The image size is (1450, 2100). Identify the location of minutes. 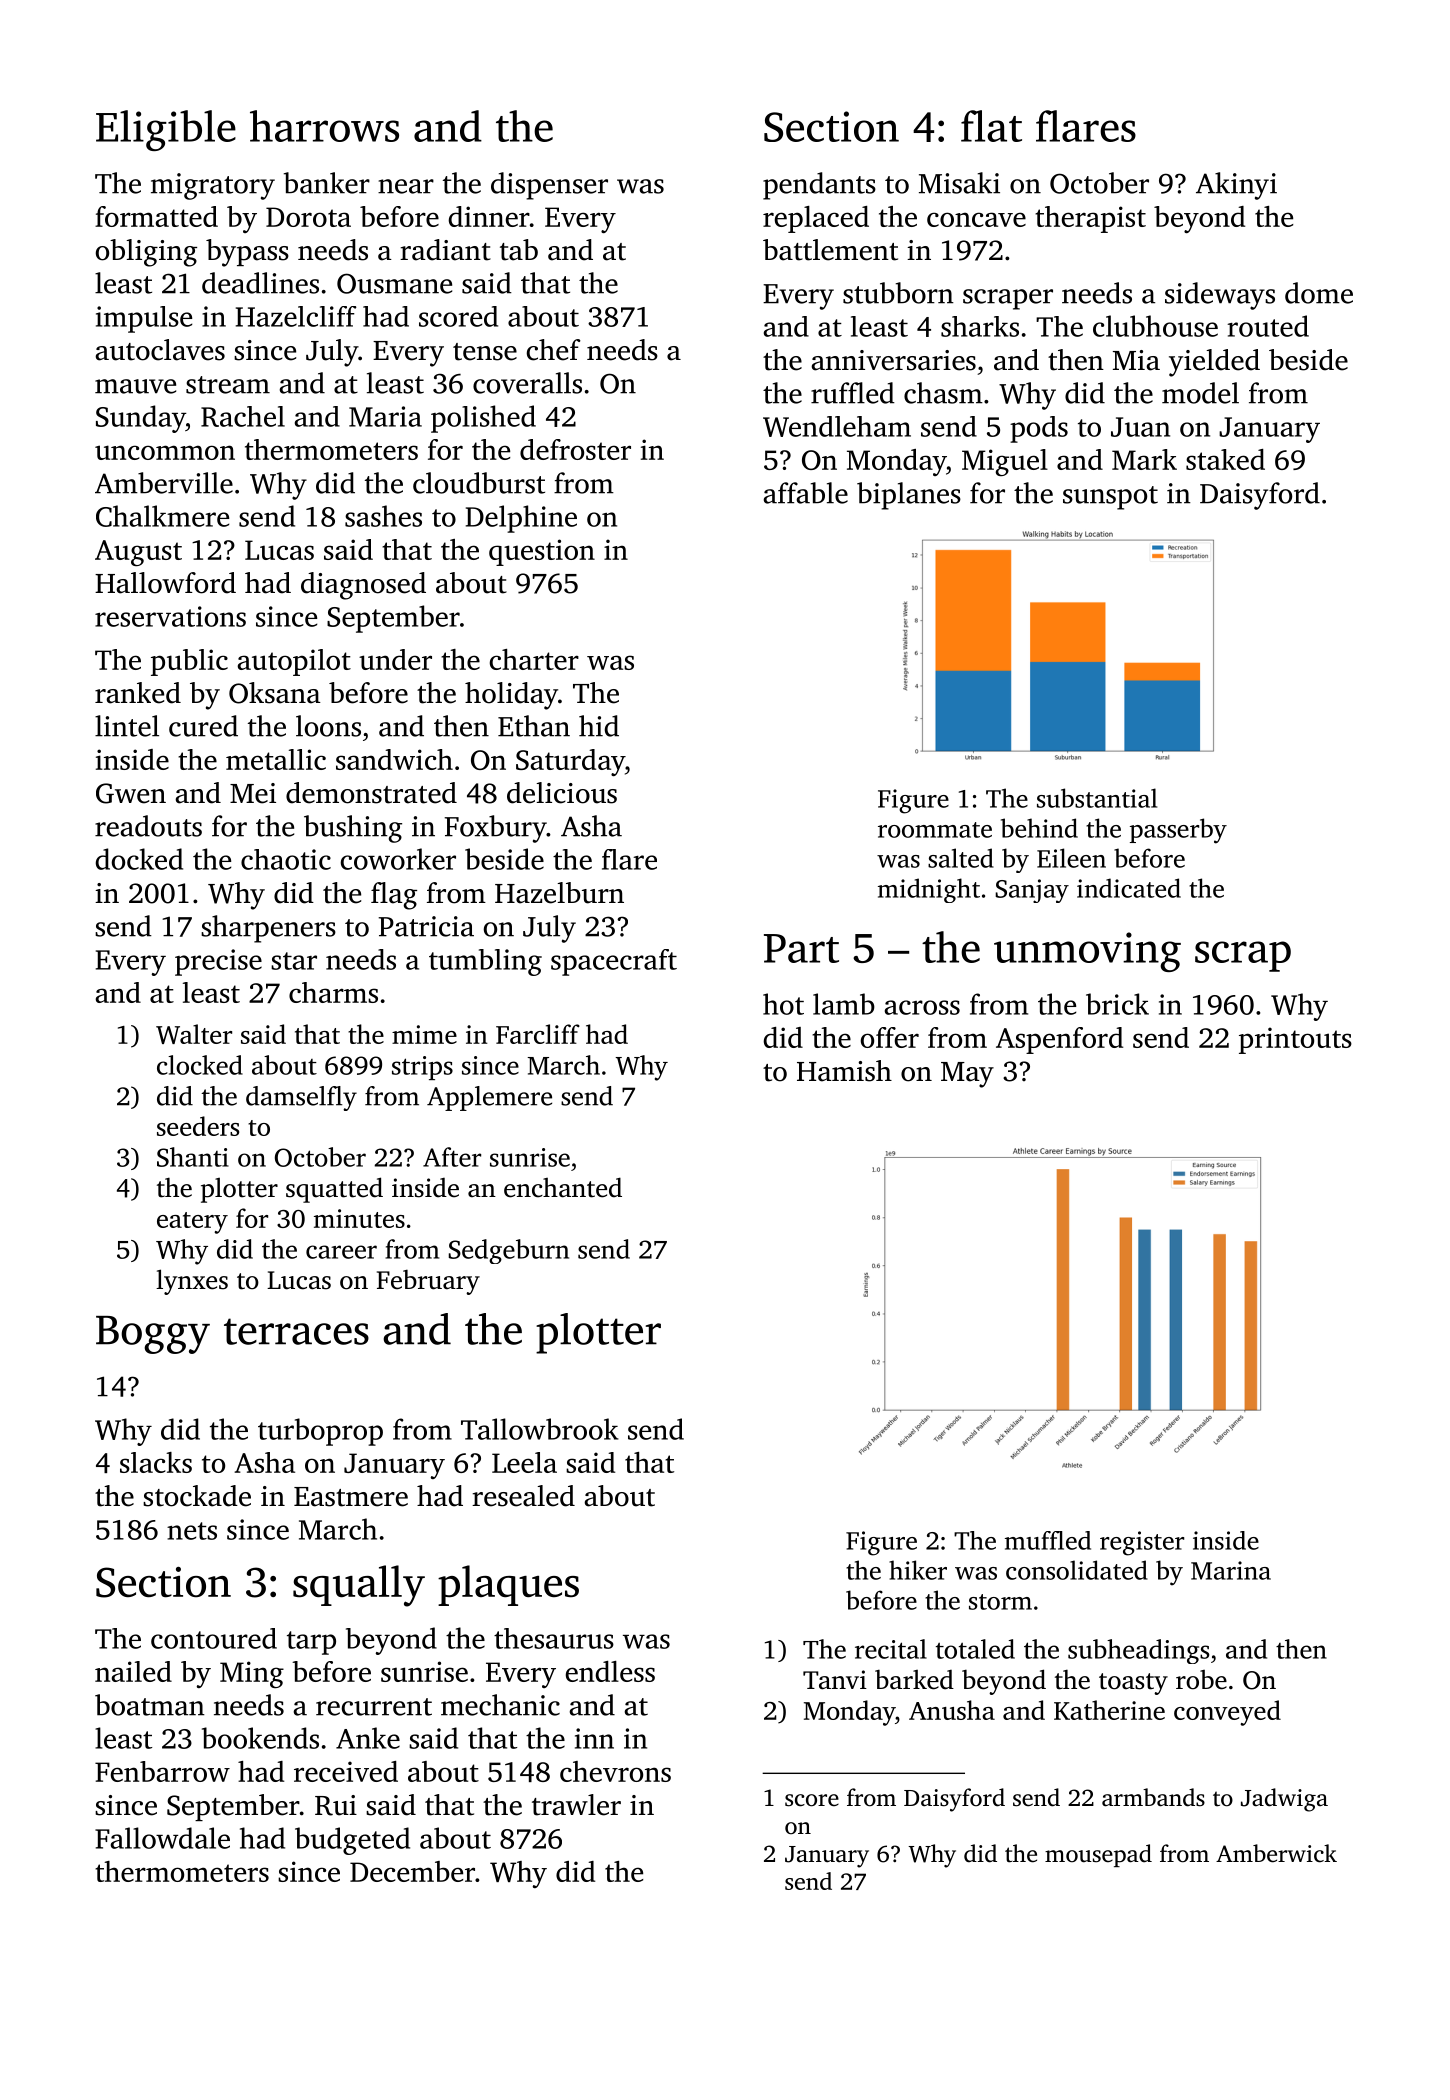
(359, 1218).
